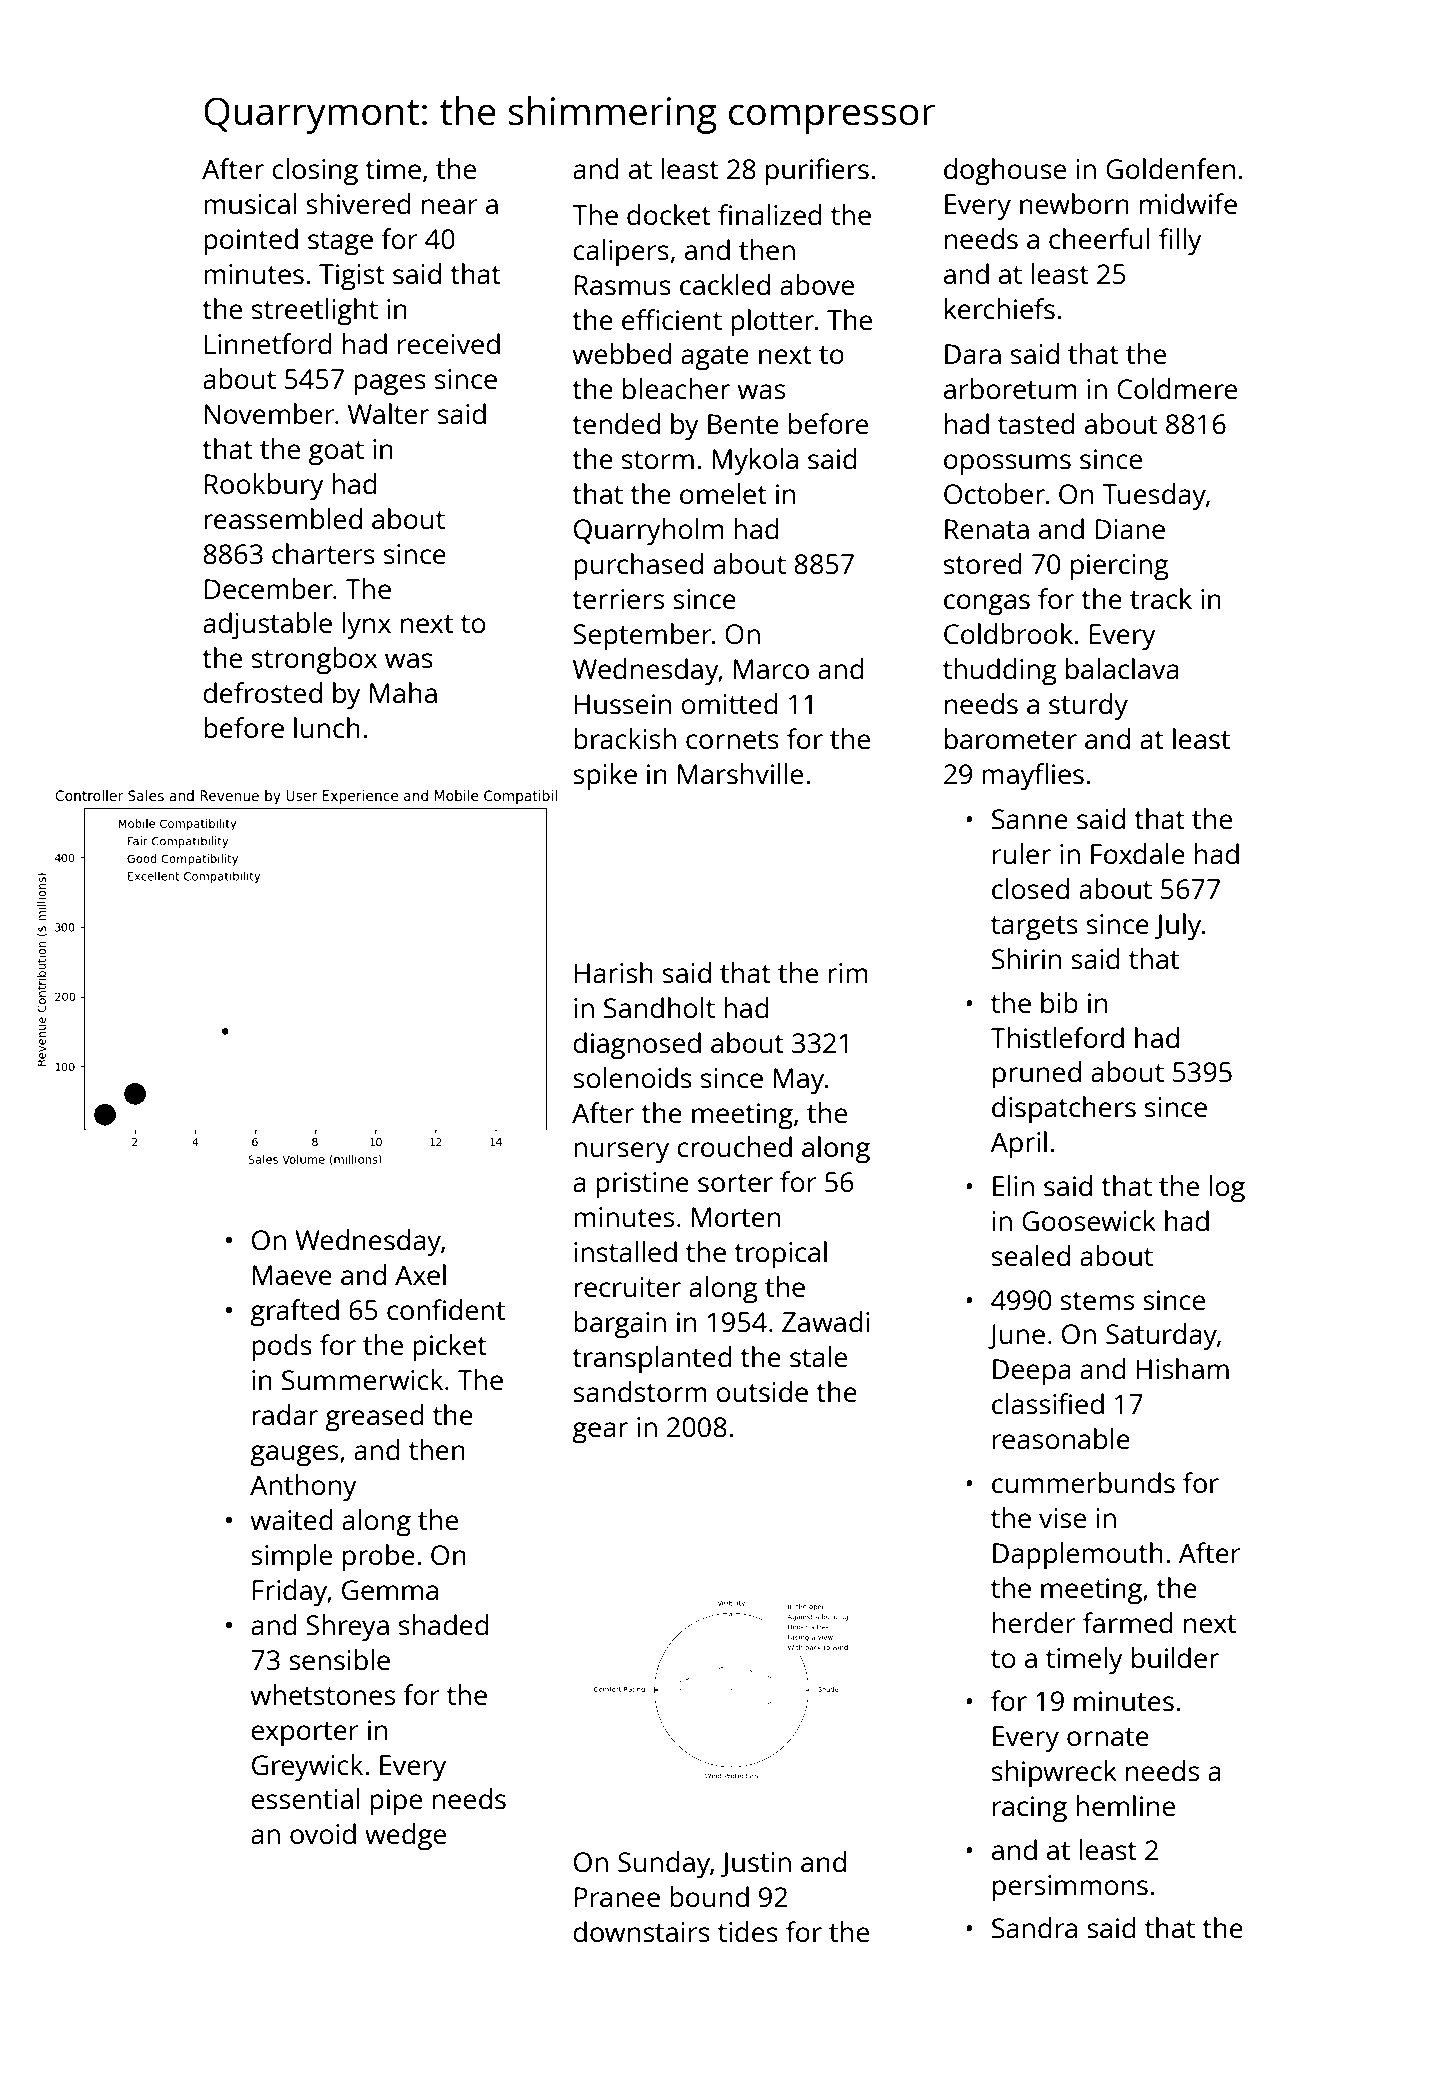 Image resolution: width=1450 pixels, height=2100 pixels. Describe the element at coordinates (1062, 1518) in the screenshot. I see `vise` at that location.
